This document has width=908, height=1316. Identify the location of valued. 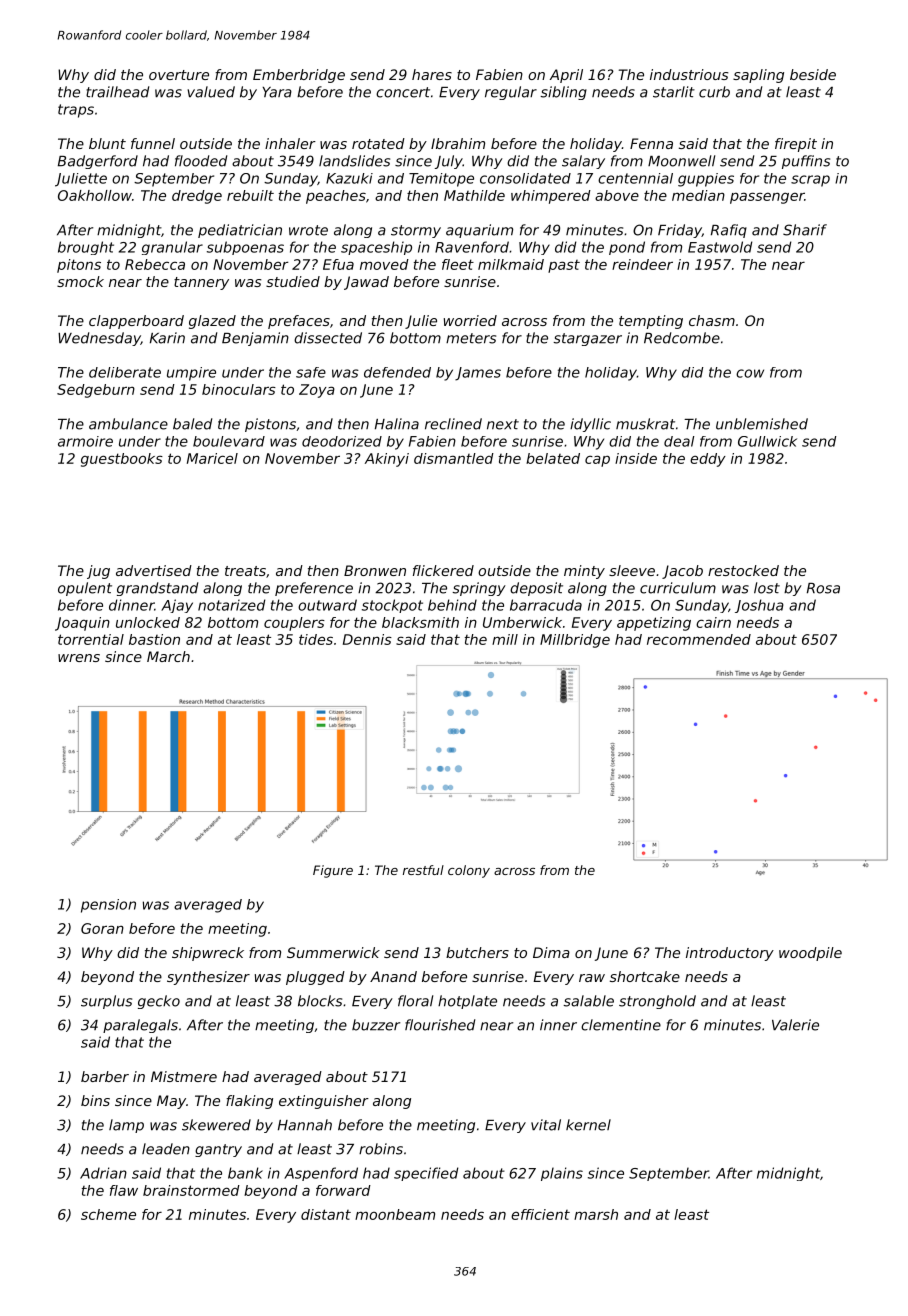
(211, 92).
